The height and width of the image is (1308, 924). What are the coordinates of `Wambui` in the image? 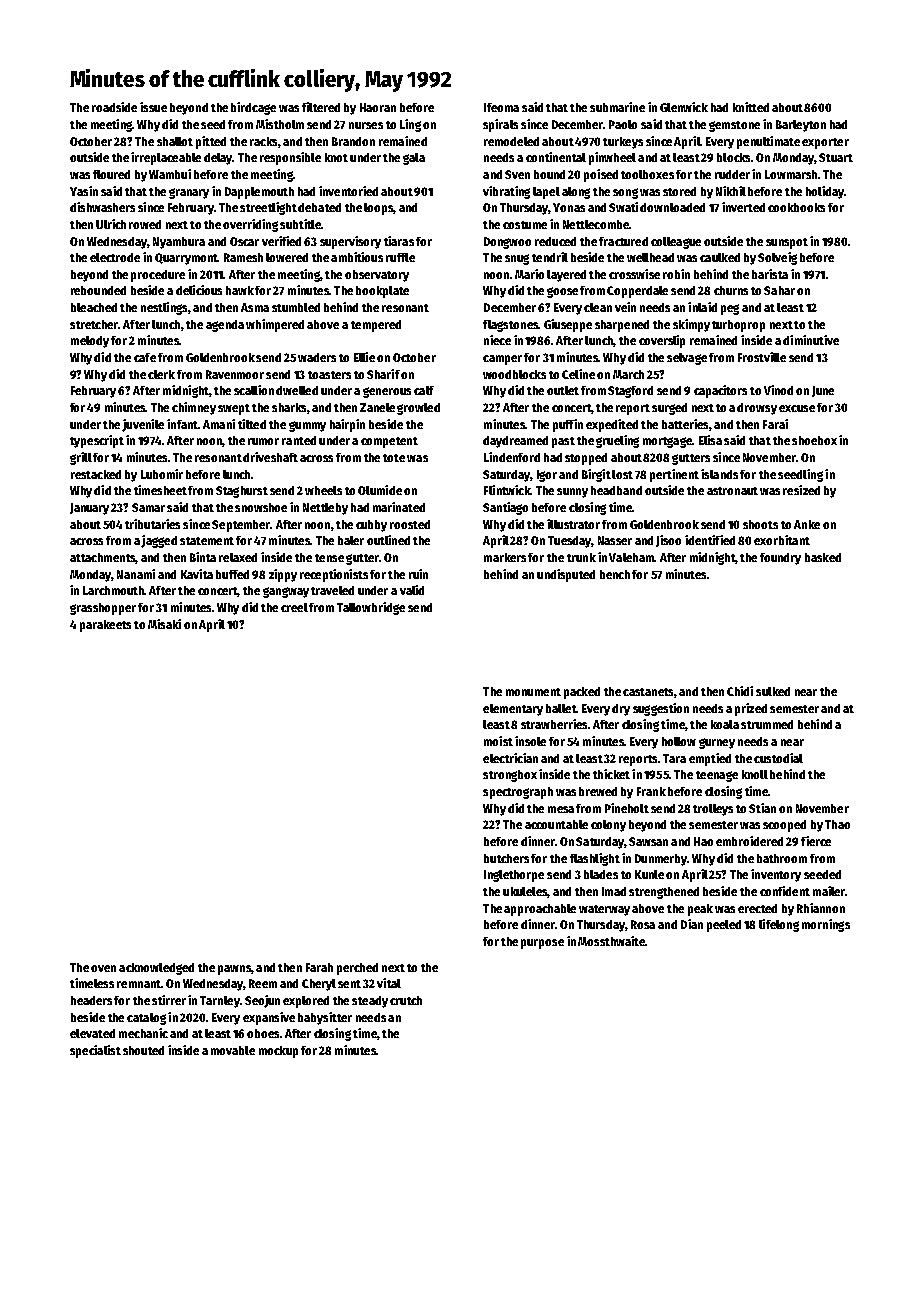 It's located at (170, 174).
